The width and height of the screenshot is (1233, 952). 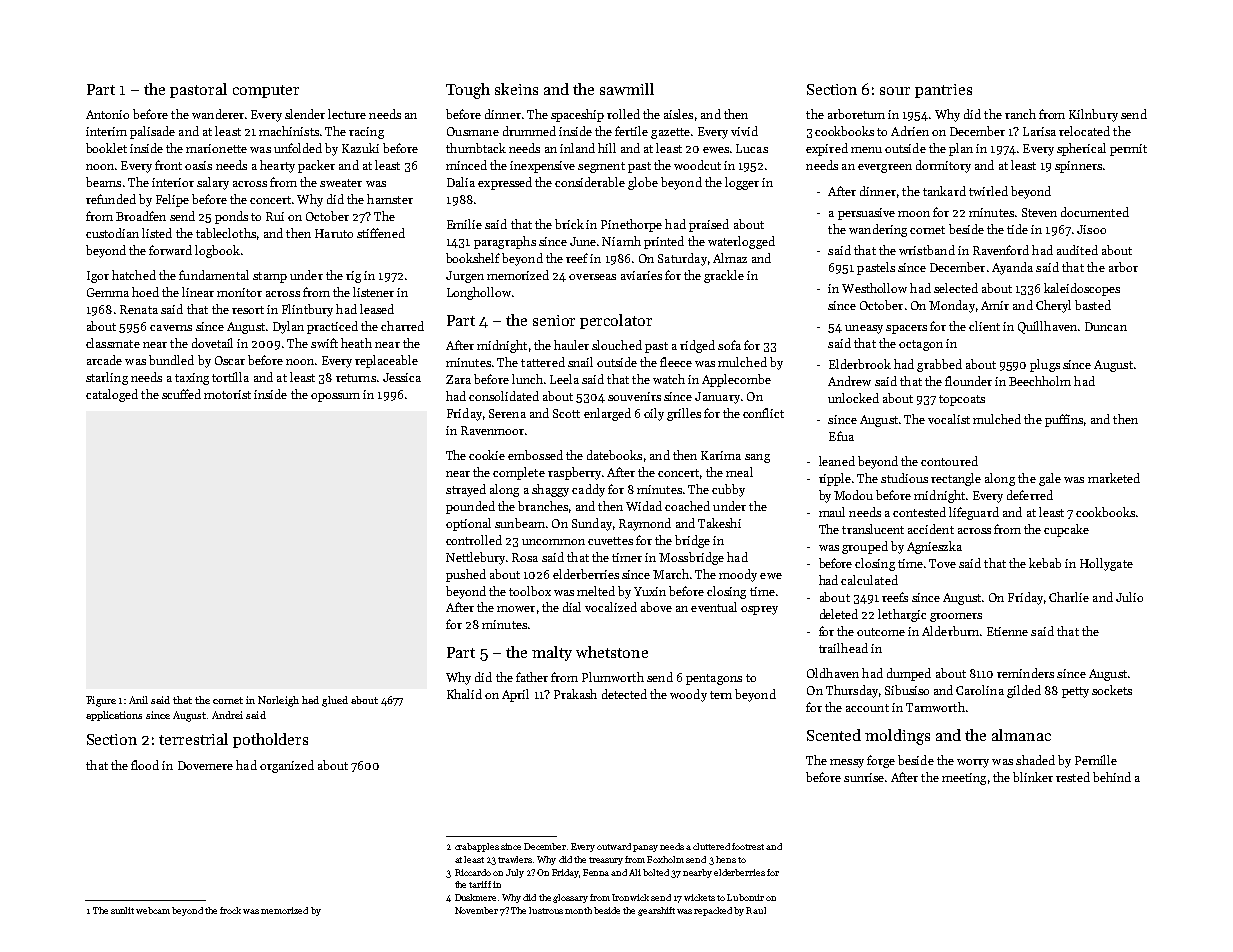 What do you see at coordinates (466, 490) in the screenshot?
I see `strayed` at bounding box center [466, 490].
